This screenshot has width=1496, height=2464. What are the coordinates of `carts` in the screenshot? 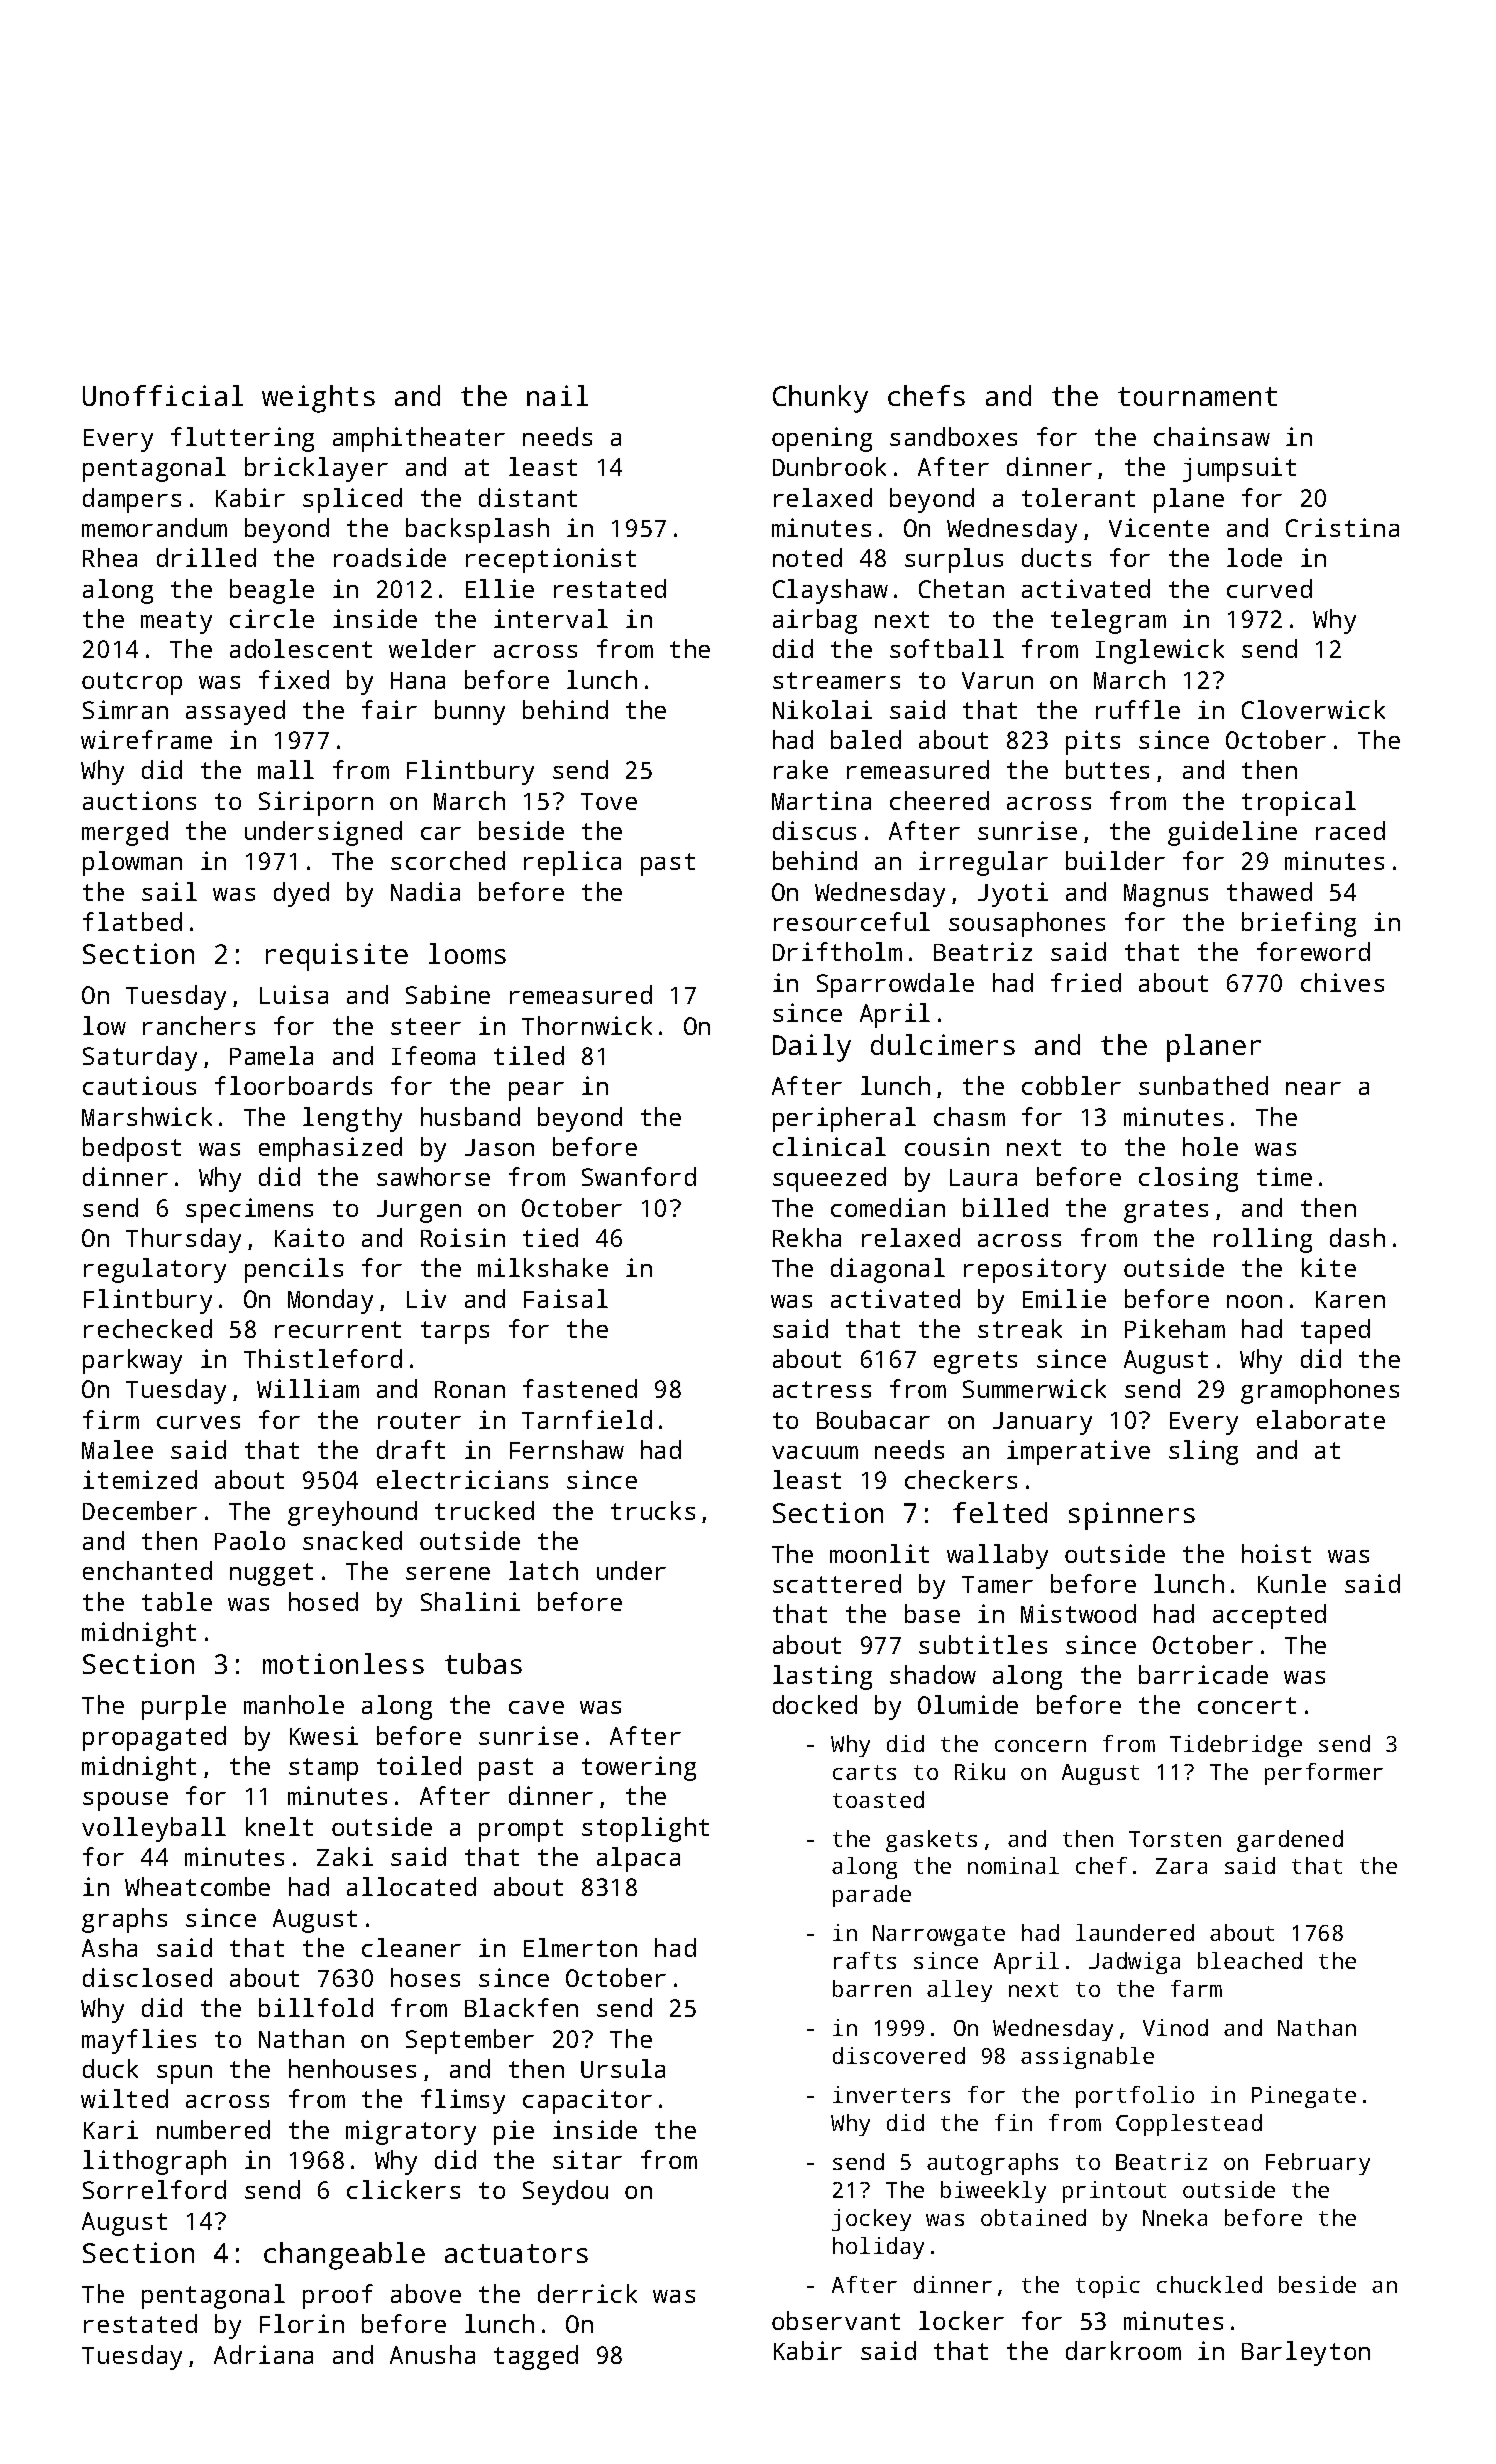 It's located at (864, 1772).
